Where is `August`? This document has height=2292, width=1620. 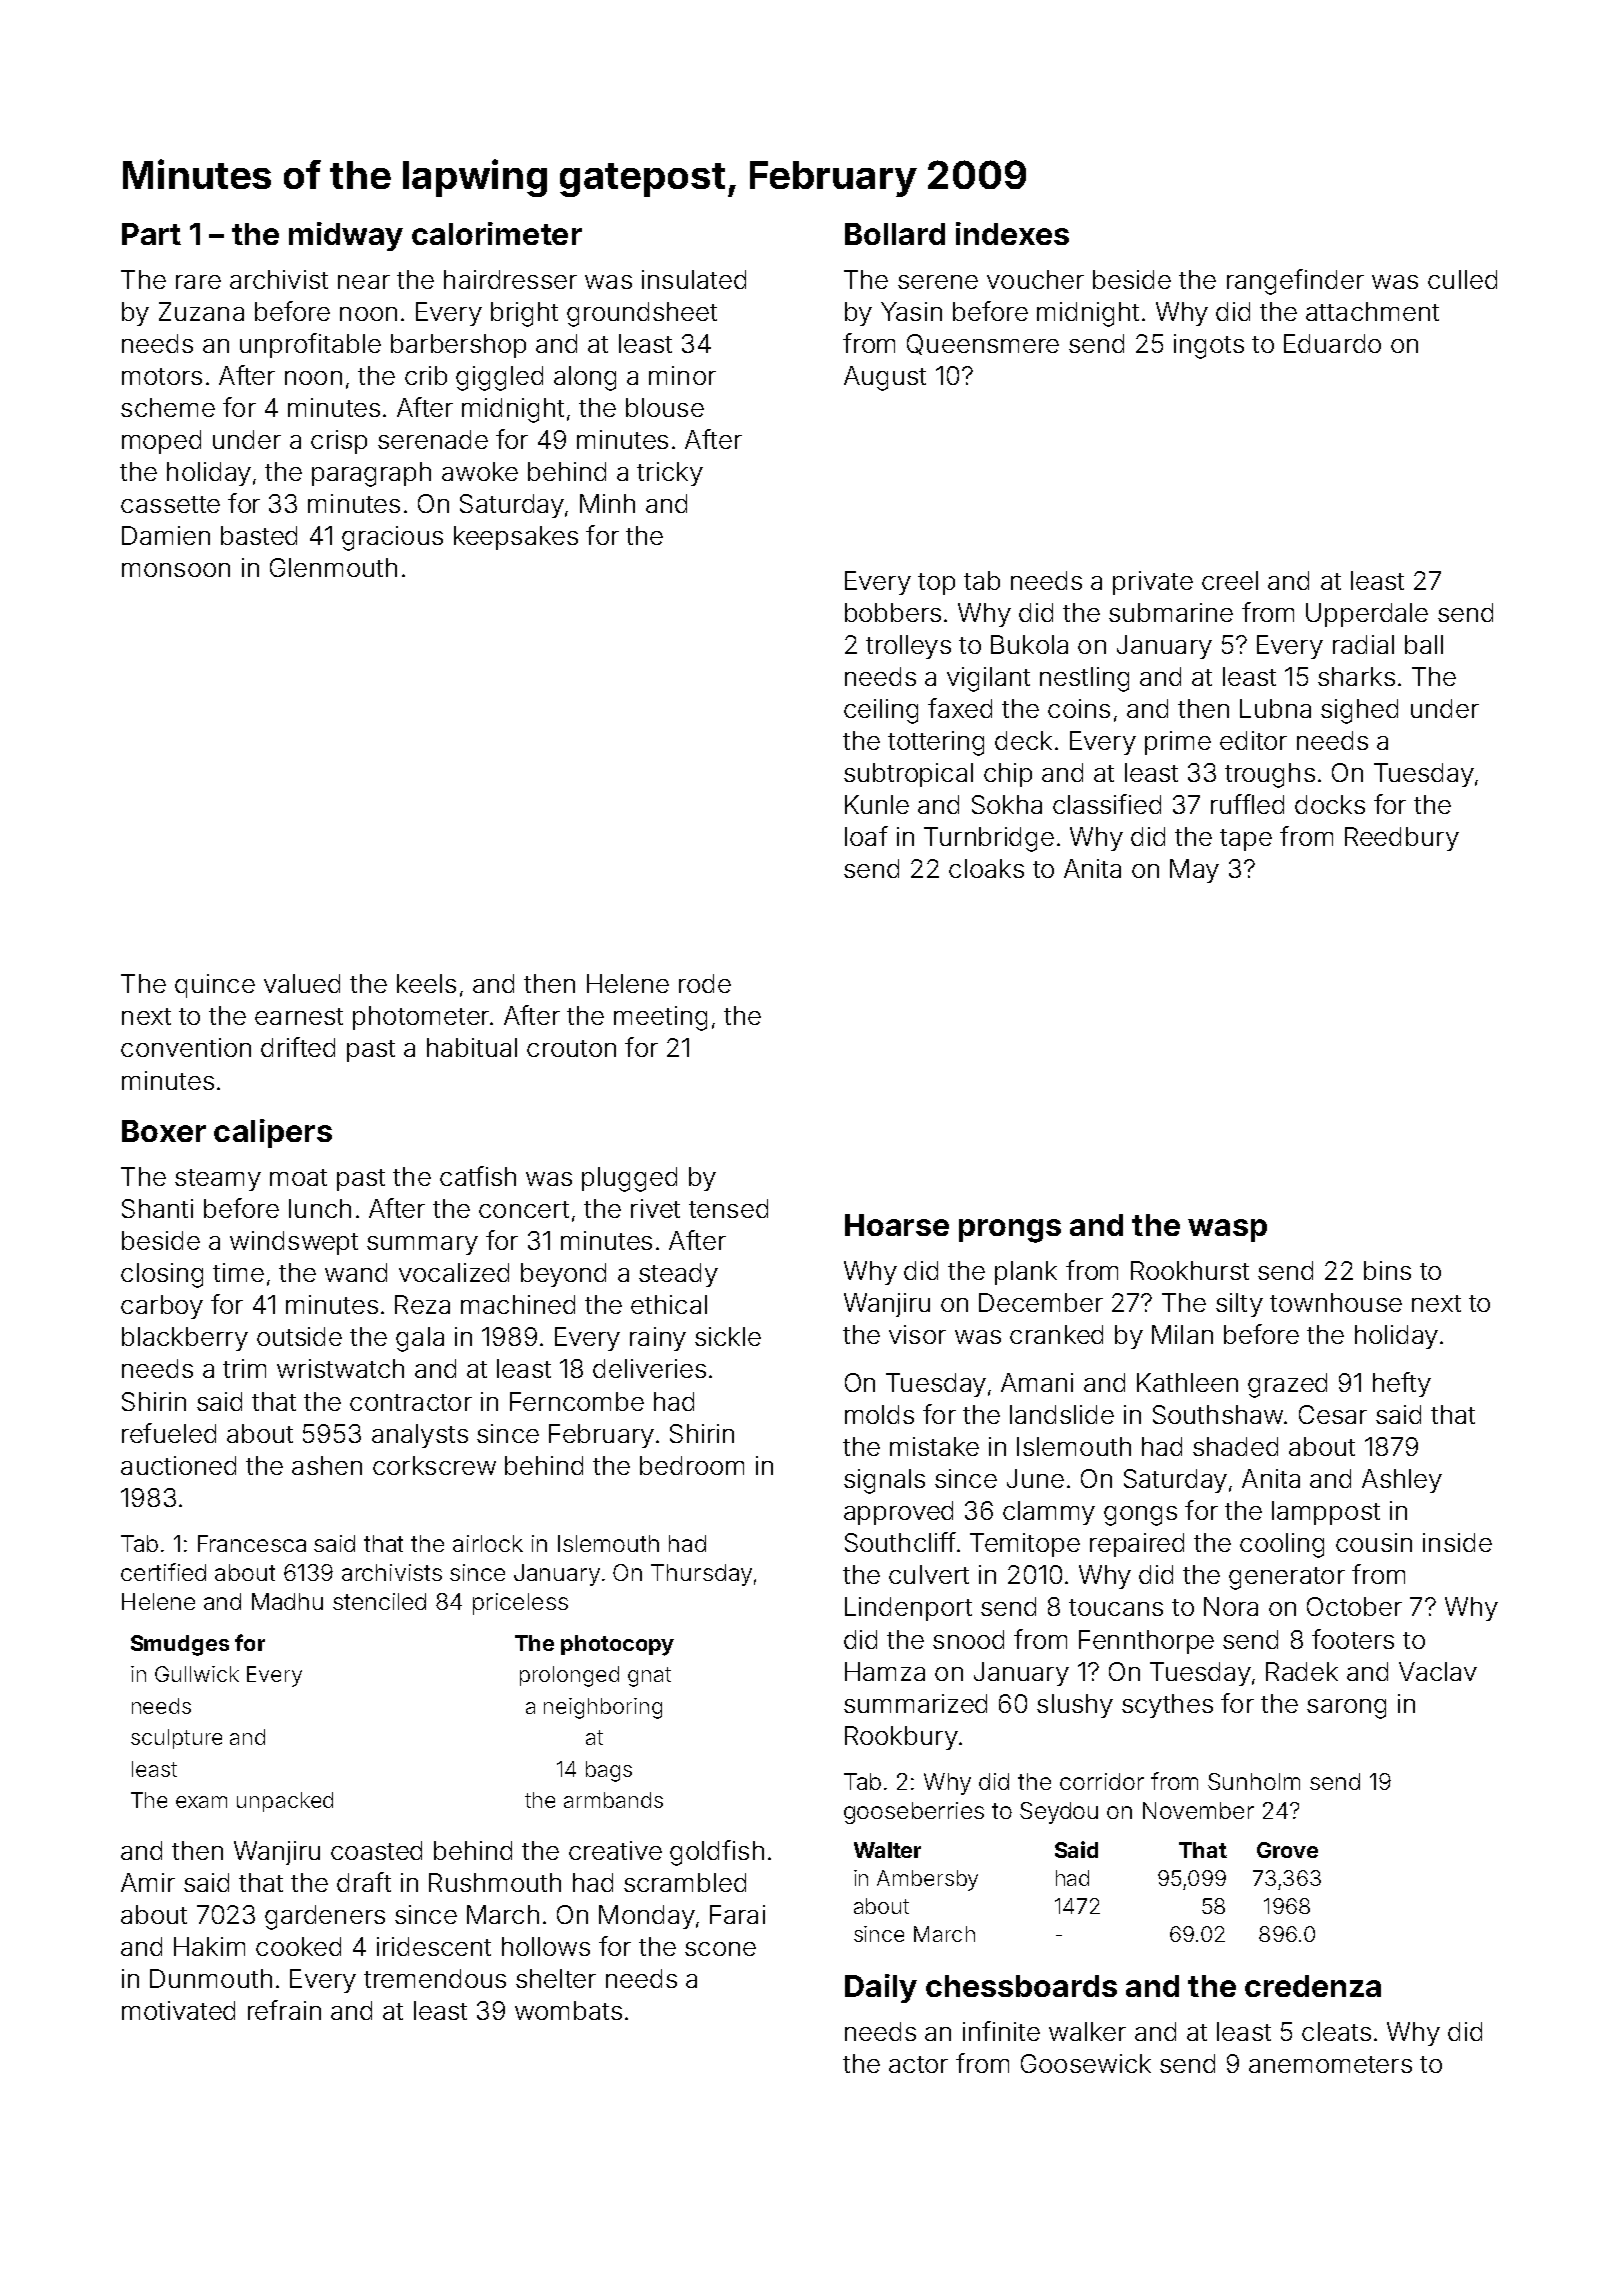
August is located at coordinates (885, 378).
